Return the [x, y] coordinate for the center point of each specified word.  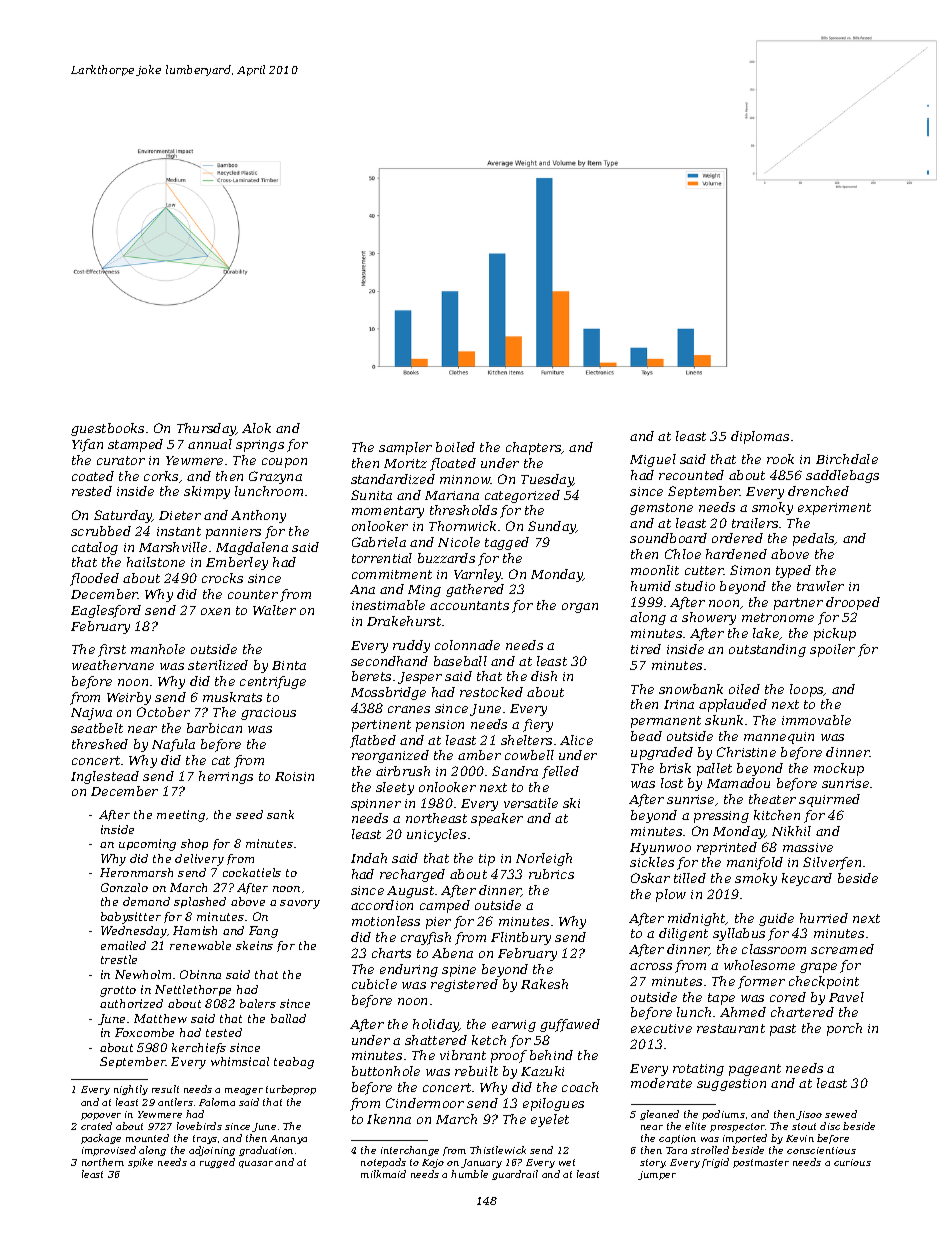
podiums [723, 1115]
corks [161, 476]
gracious [268, 714]
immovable [816, 720]
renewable [200, 945]
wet [567, 1162]
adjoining [212, 1151]
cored [788, 997]
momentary [388, 512]
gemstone [661, 509]
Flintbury [521, 938]
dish [544, 676]
